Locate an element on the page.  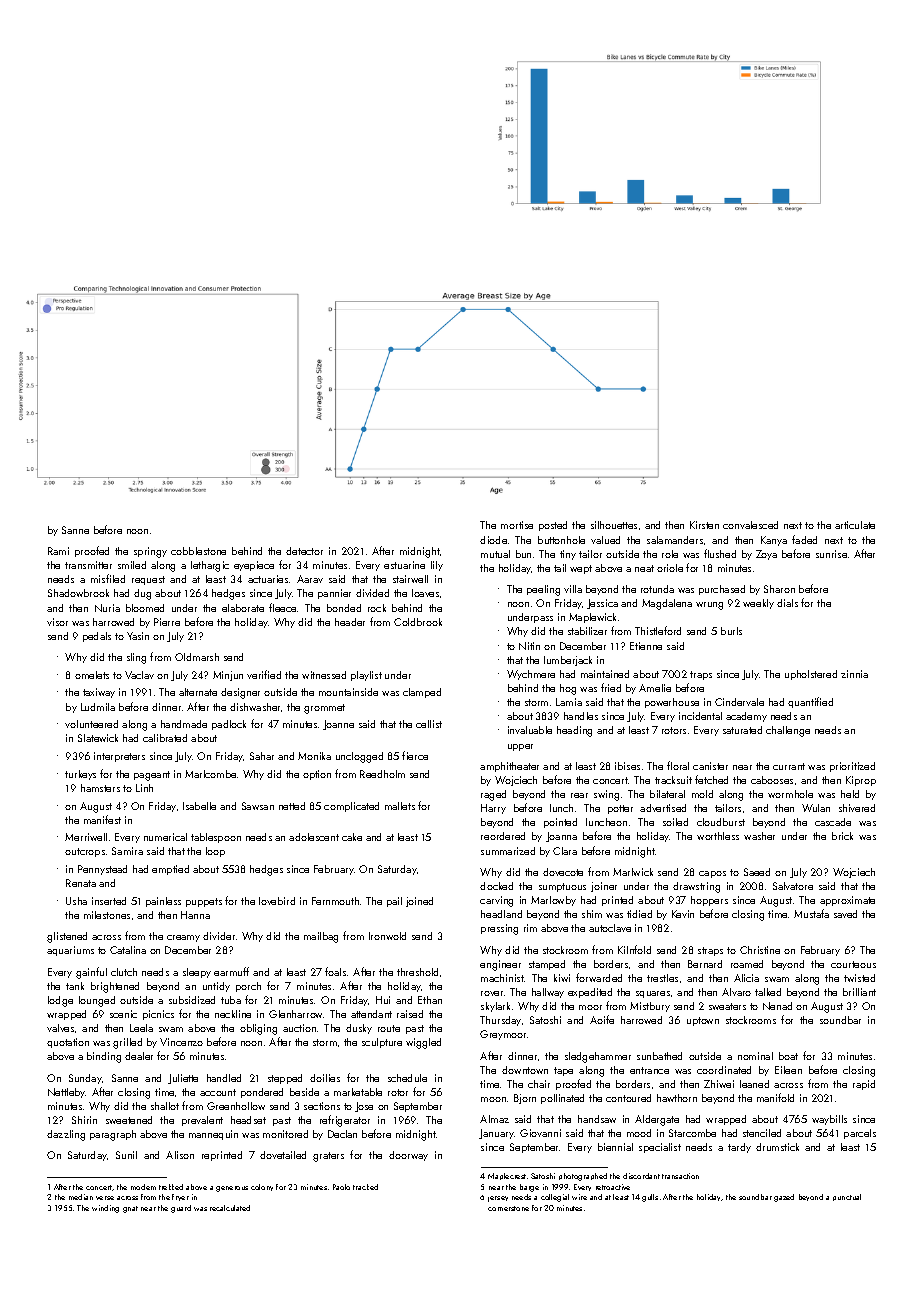
emptied is located at coordinates (170, 870).
